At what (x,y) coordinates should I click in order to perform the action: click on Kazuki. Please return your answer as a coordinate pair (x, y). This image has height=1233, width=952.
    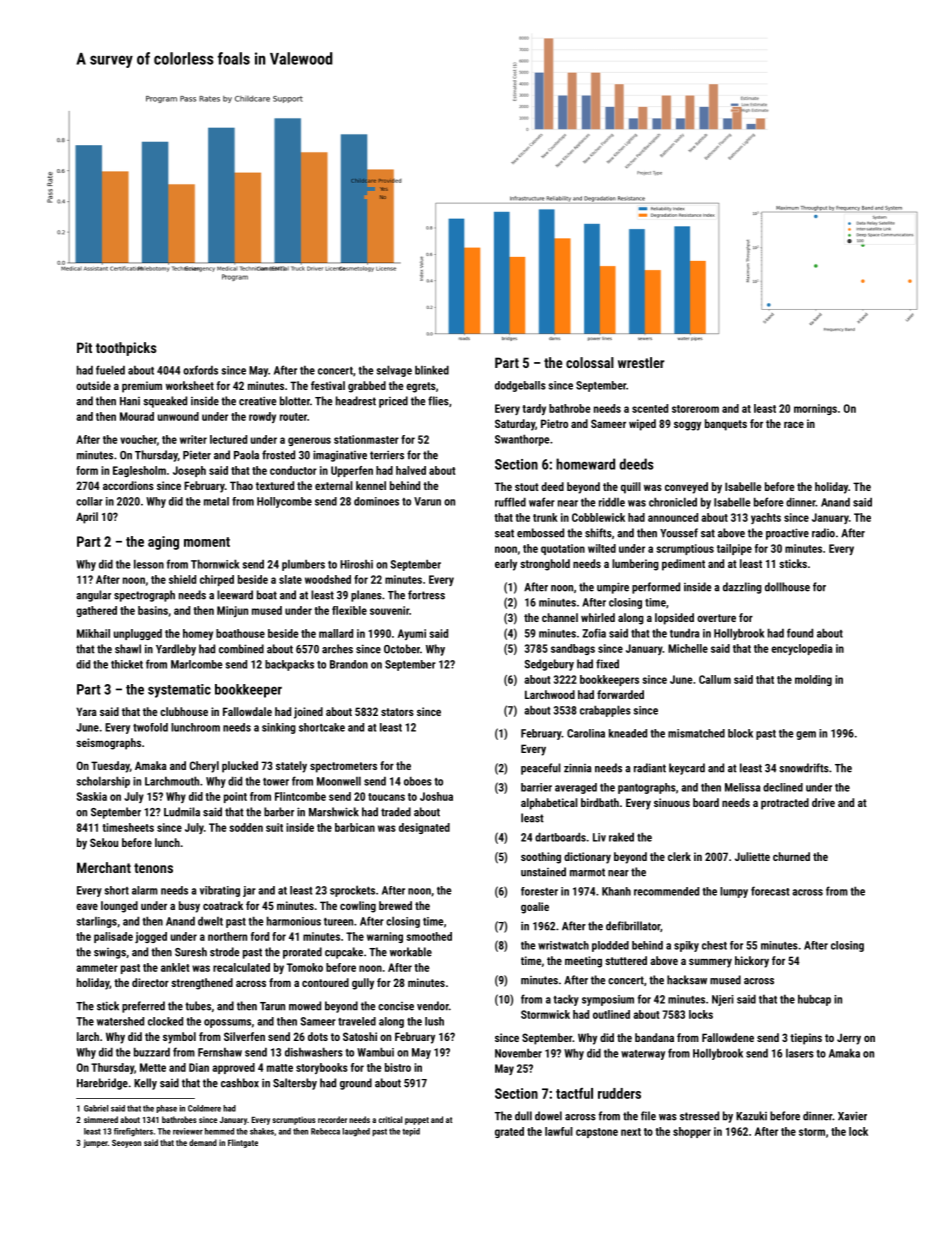
    Looking at the image, I should click on (751, 1116).
